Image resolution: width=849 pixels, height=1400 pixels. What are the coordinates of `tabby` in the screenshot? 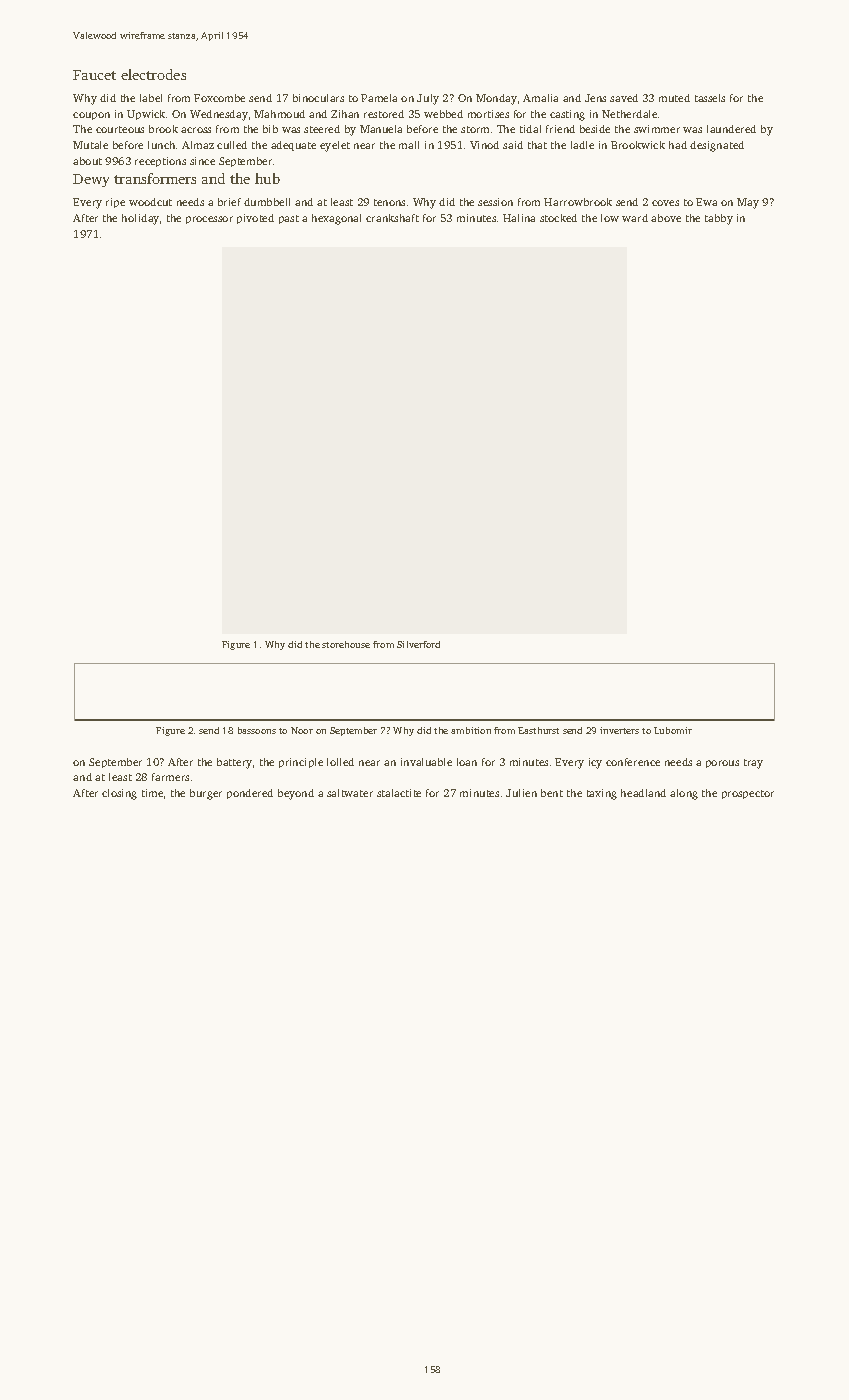 It's located at (719, 219).
